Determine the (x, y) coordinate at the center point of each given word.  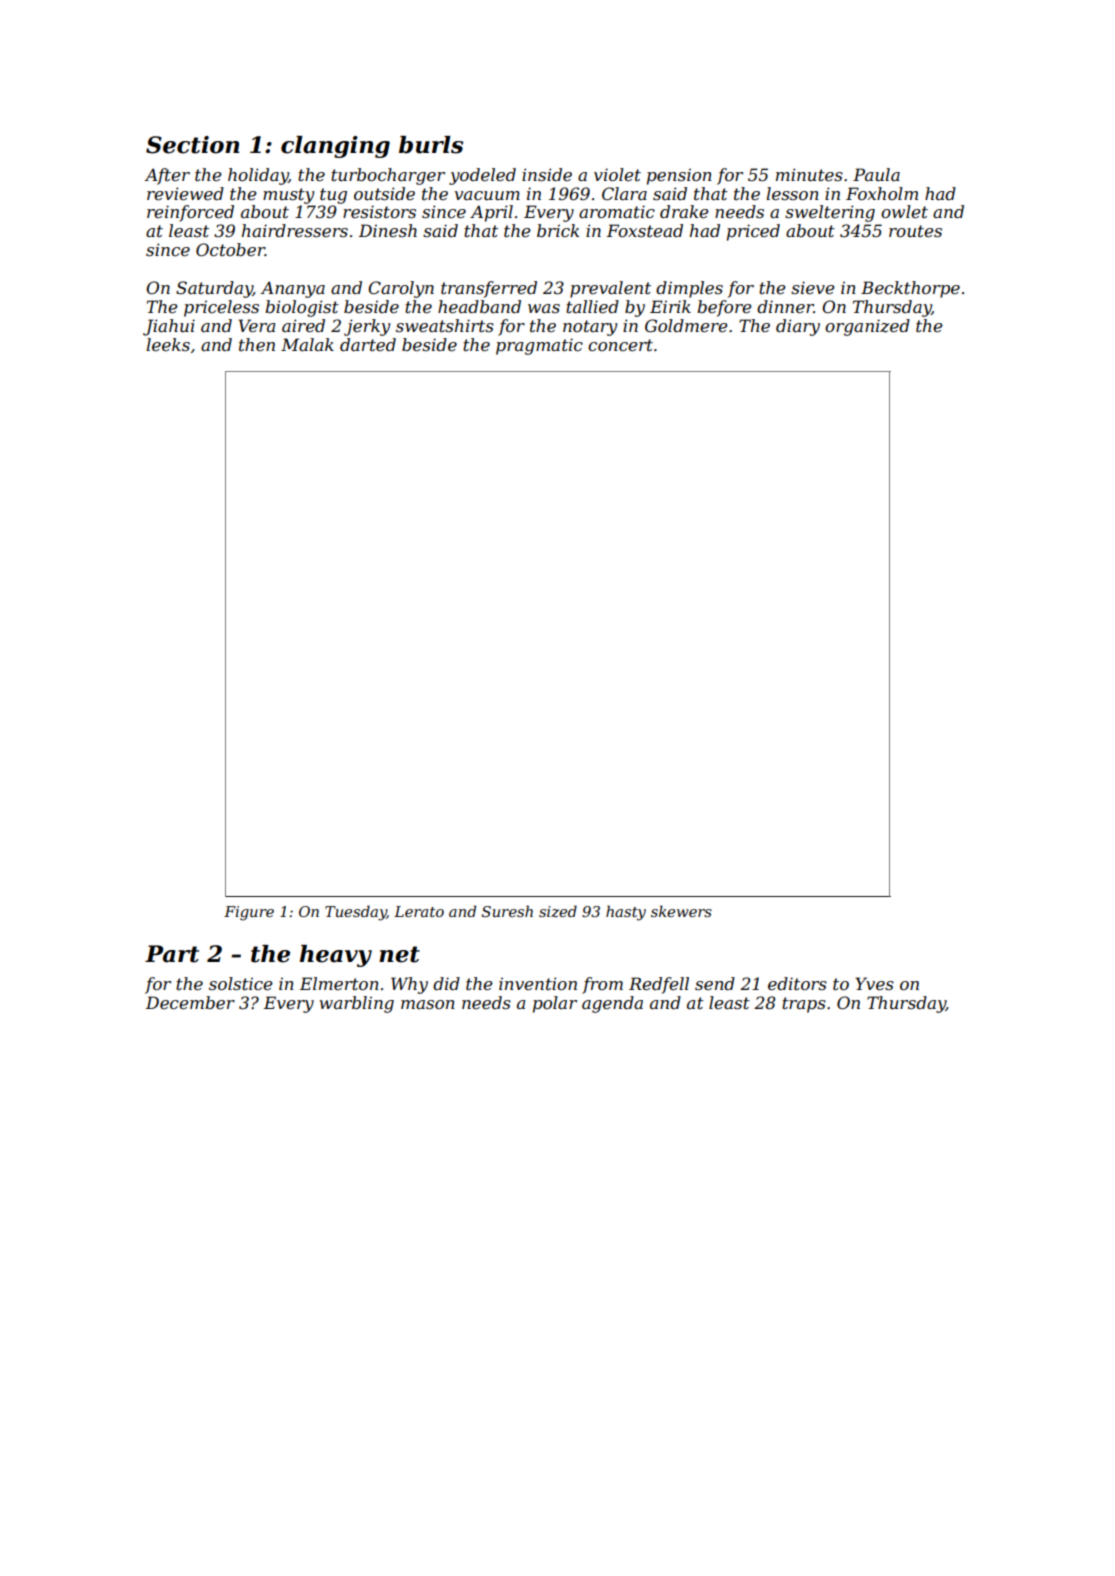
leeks (168, 344)
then (257, 344)
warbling (356, 1004)
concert (620, 345)
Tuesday (356, 913)
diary (798, 327)
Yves (874, 983)
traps (804, 1005)
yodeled (482, 176)
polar (555, 1004)
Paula (876, 174)
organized (867, 327)
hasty (626, 913)
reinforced (190, 213)
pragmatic (539, 346)
